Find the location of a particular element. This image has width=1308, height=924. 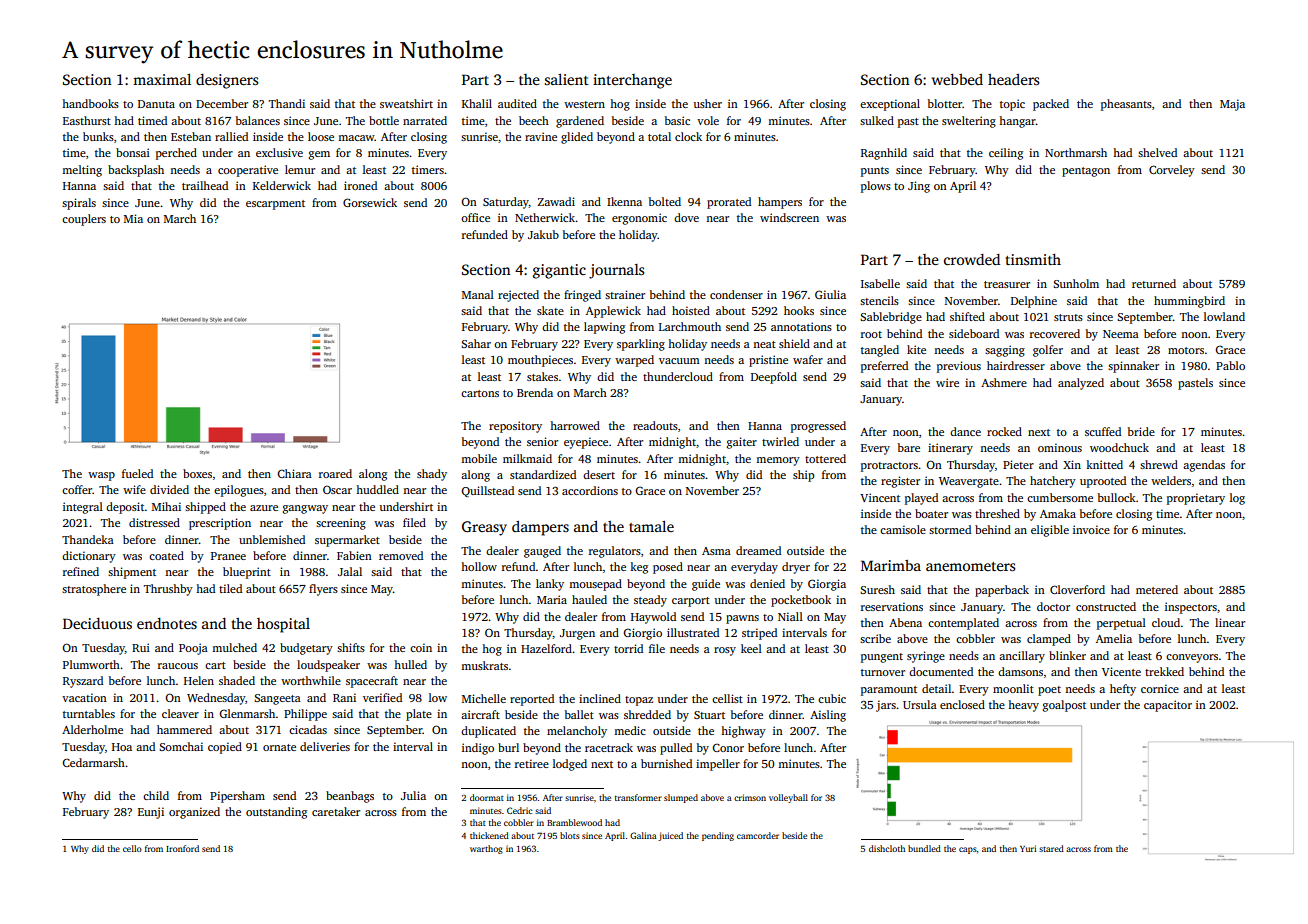

Michelle is located at coordinates (484, 698).
